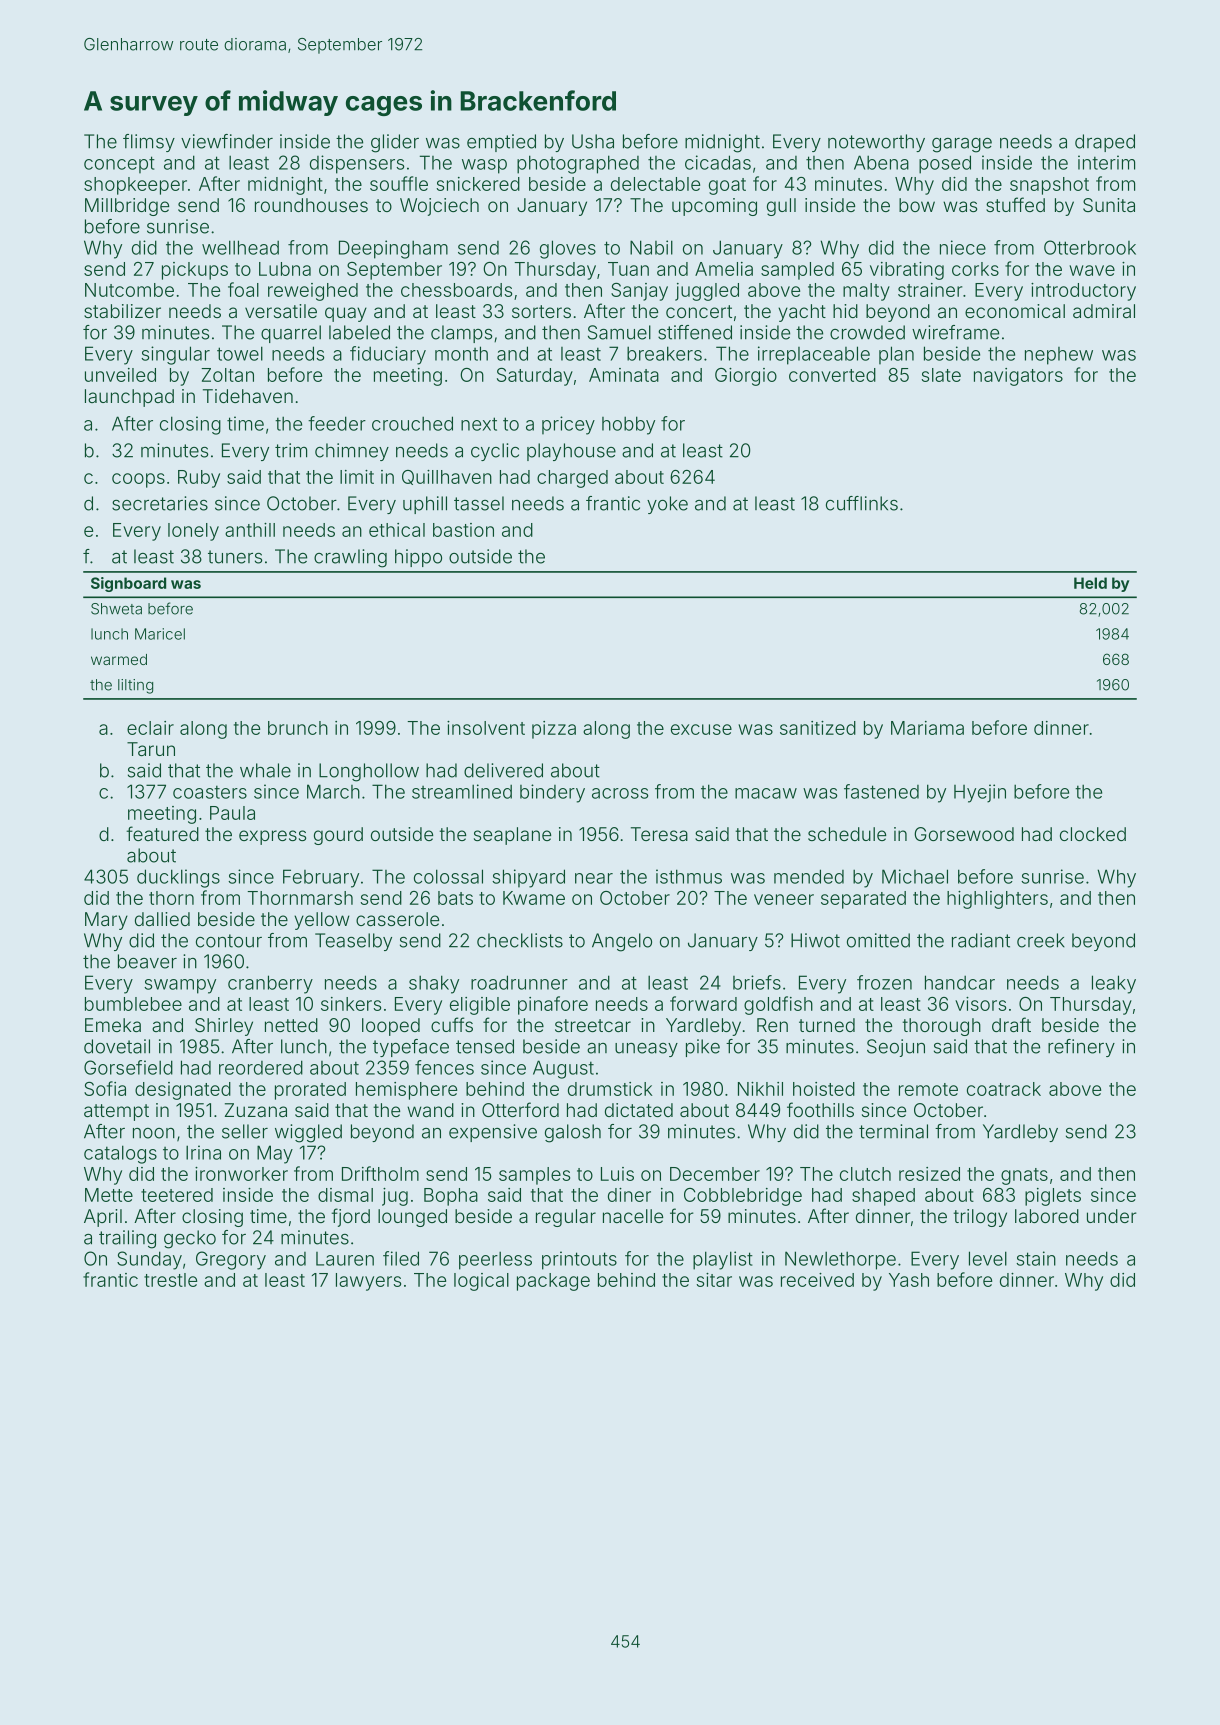 The width and height of the screenshot is (1220, 1725). Describe the element at coordinates (240, 247) in the screenshot. I see `wellhead` at that location.
